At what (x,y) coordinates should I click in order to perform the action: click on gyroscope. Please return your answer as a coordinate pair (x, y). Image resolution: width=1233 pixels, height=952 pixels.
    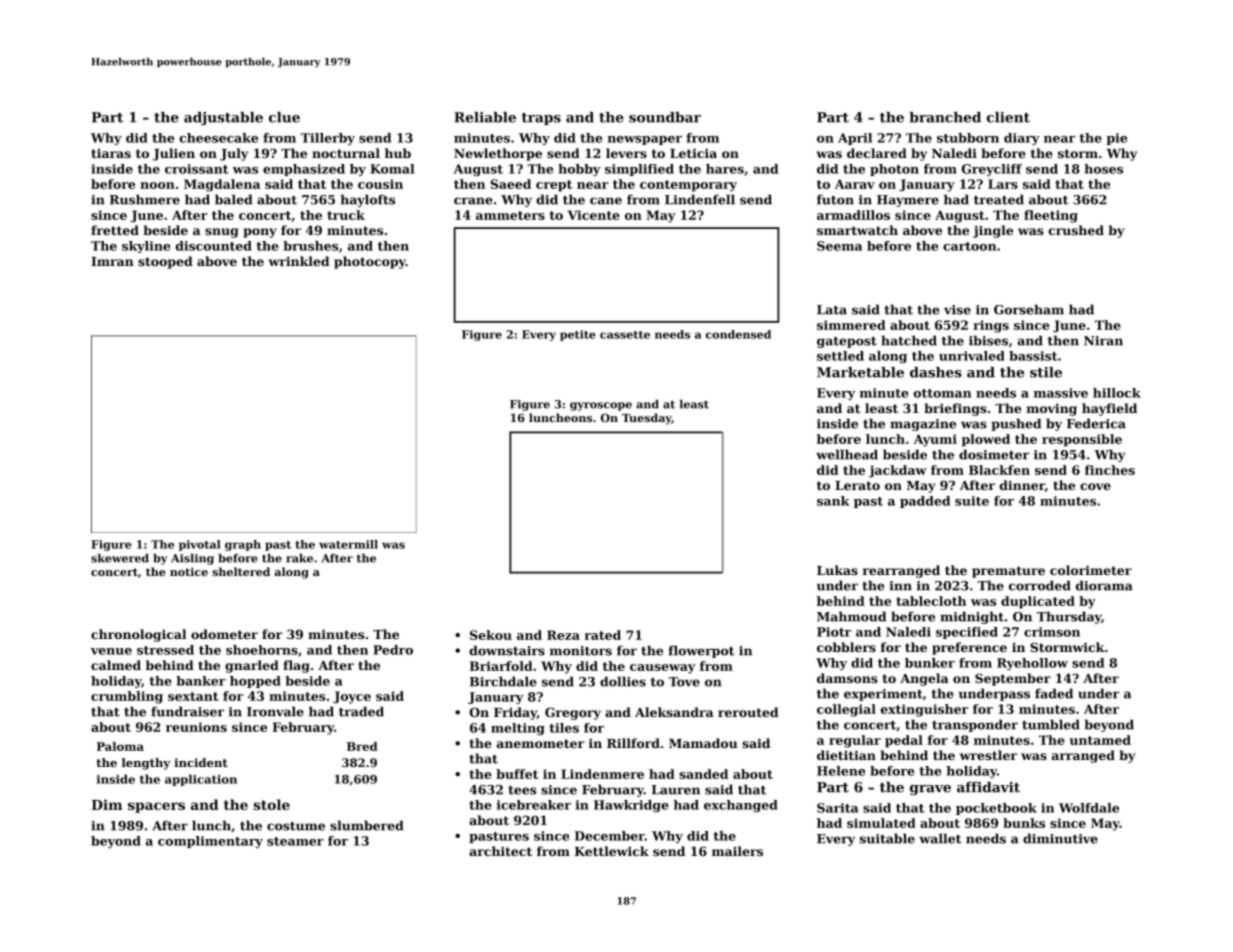
    Looking at the image, I should click on (601, 406).
